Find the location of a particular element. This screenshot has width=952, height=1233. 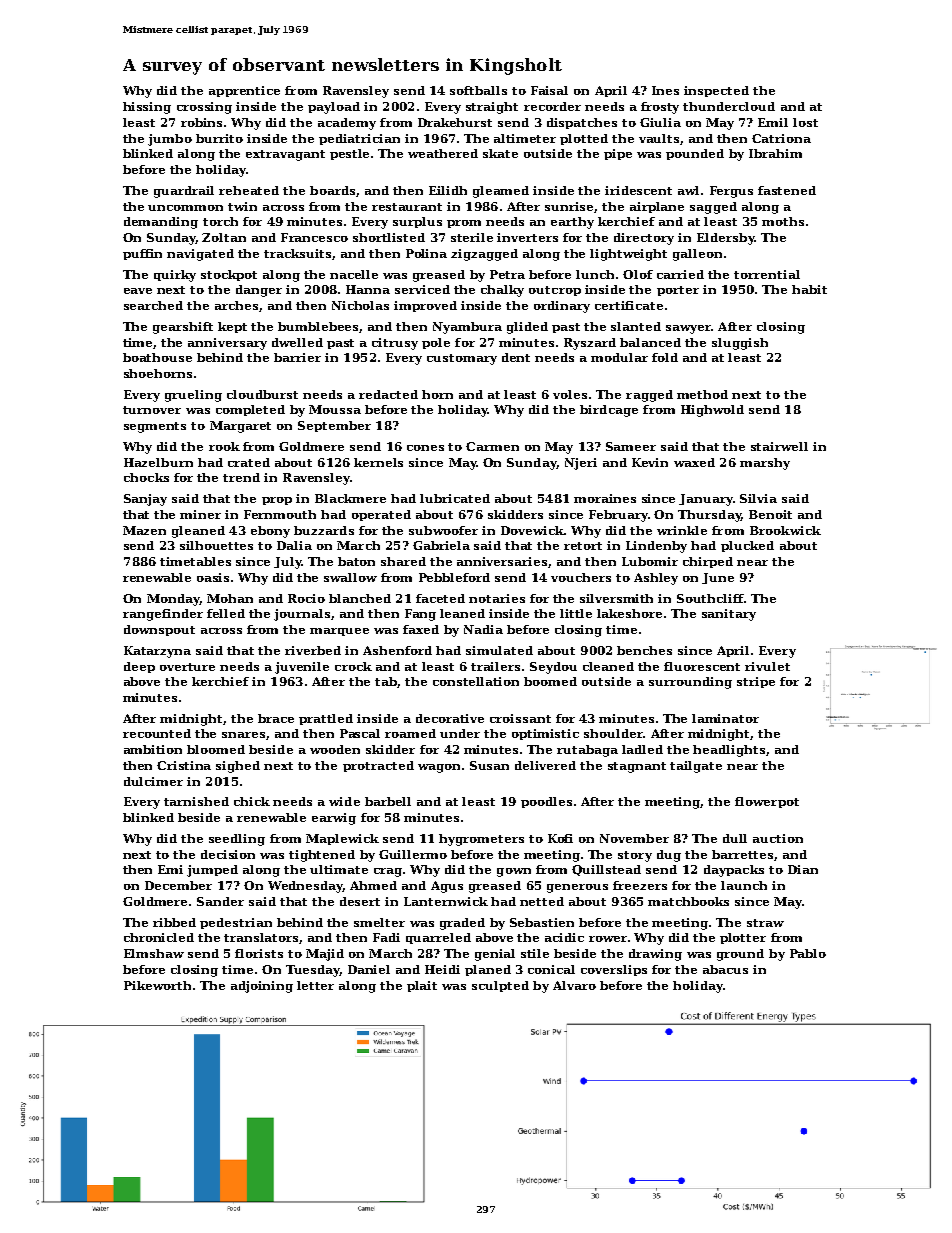

cloudburst is located at coordinates (262, 394).
